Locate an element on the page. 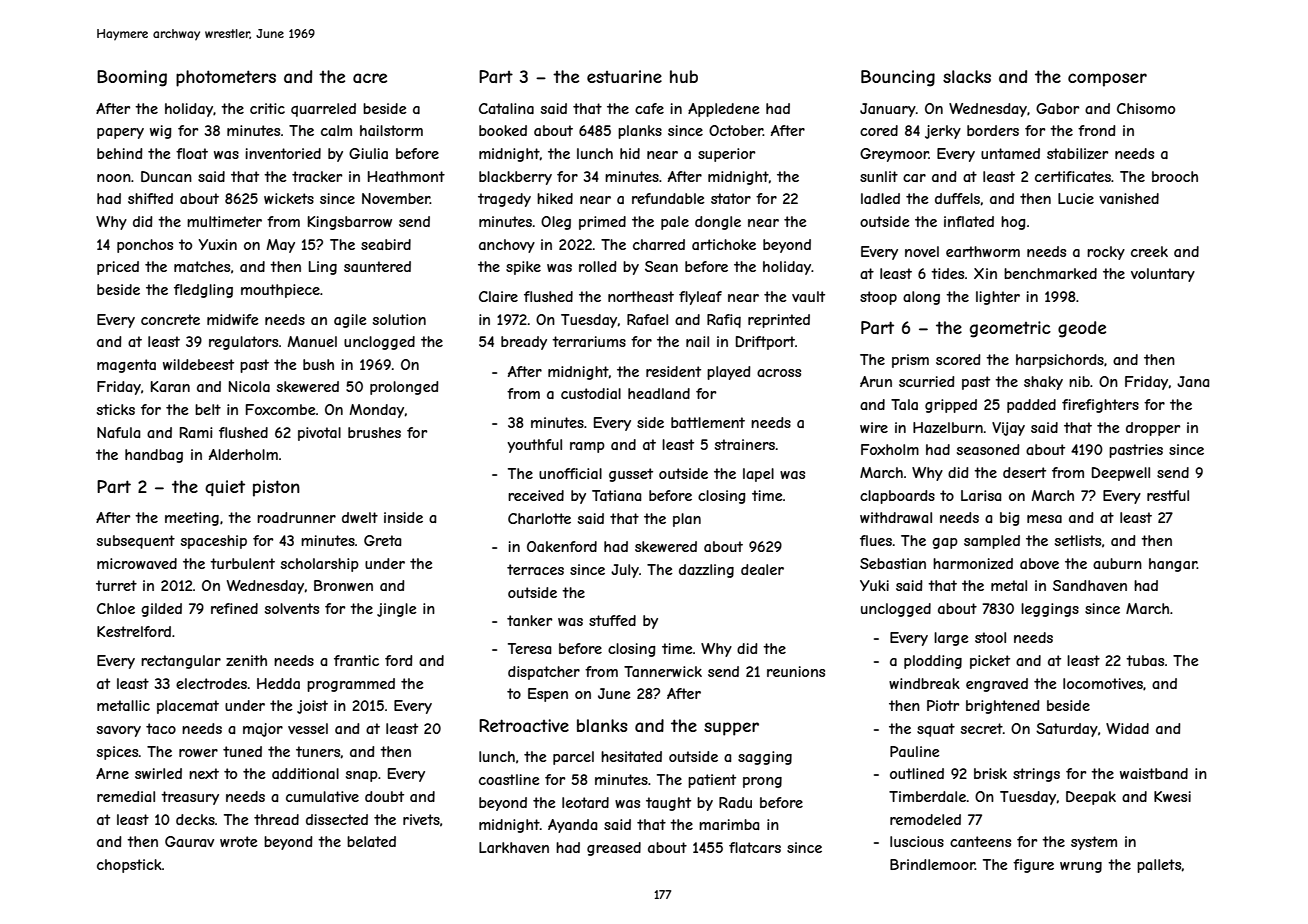  programmed is located at coordinates (351, 685).
